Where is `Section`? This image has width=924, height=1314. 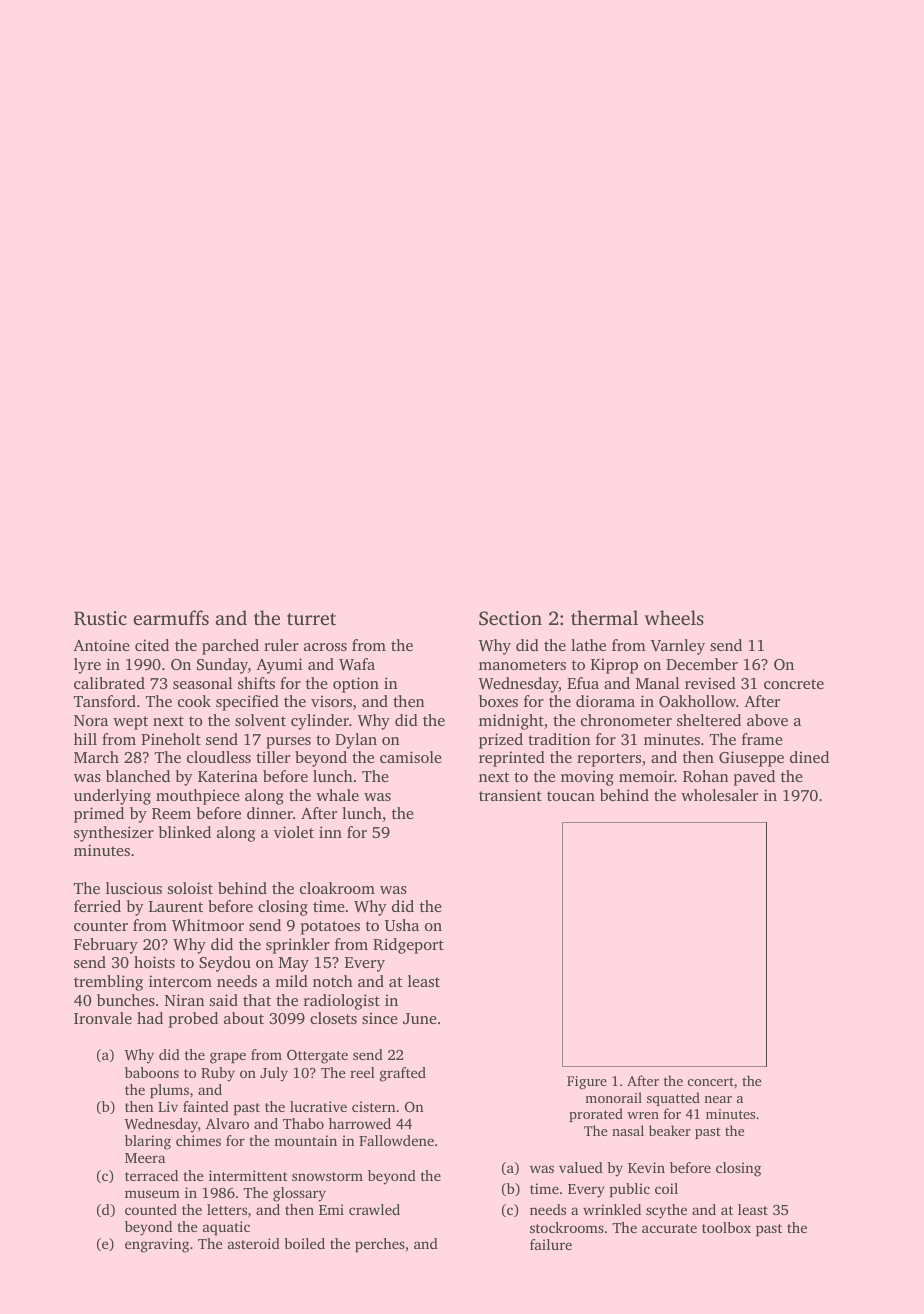 Section is located at coordinates (510, 618).
